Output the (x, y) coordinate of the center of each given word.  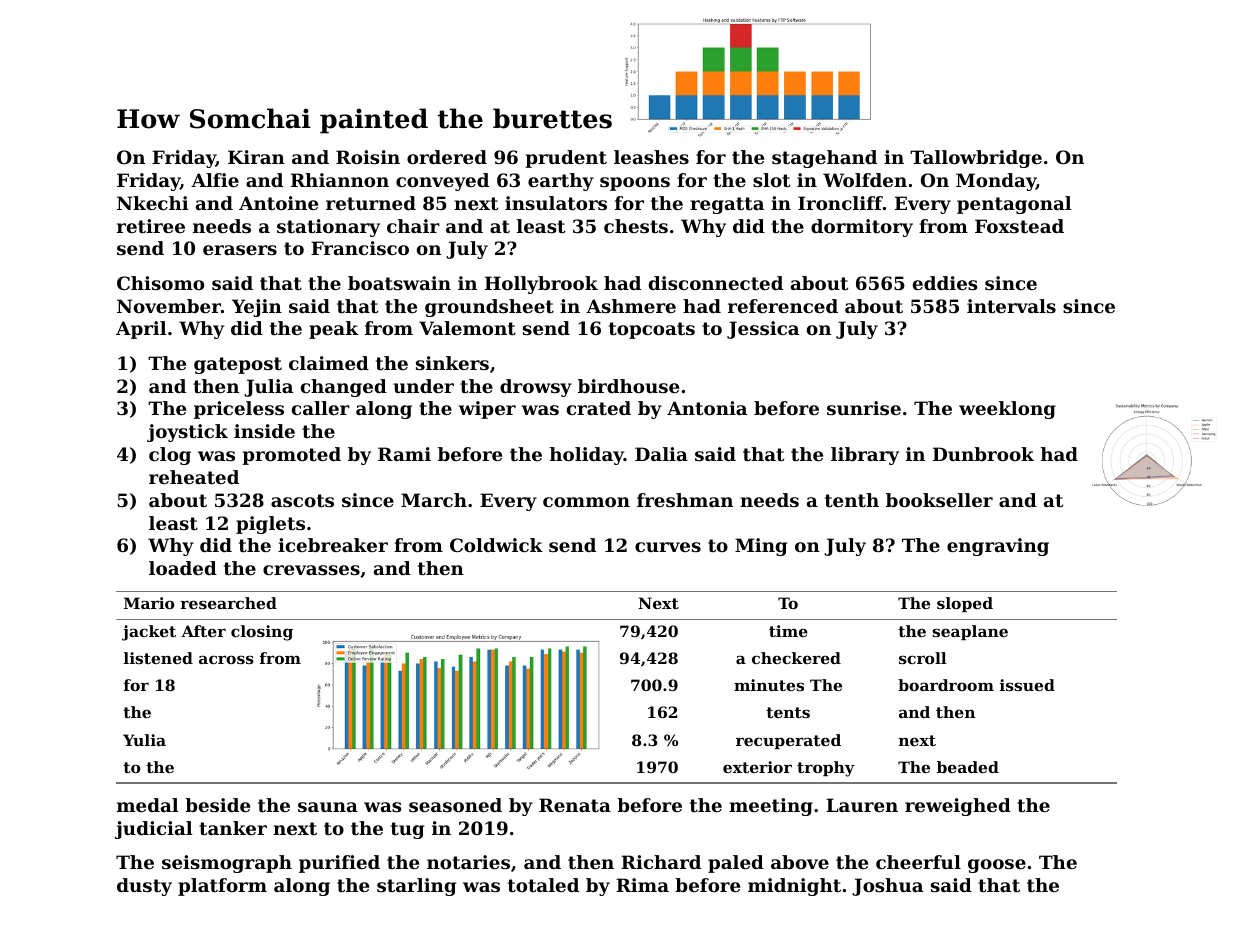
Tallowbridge (976, 159)
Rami (404, 454)
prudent (566, 159)
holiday (587, 456)
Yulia (144, 740)
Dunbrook (983, 454)
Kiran (256, 157)
